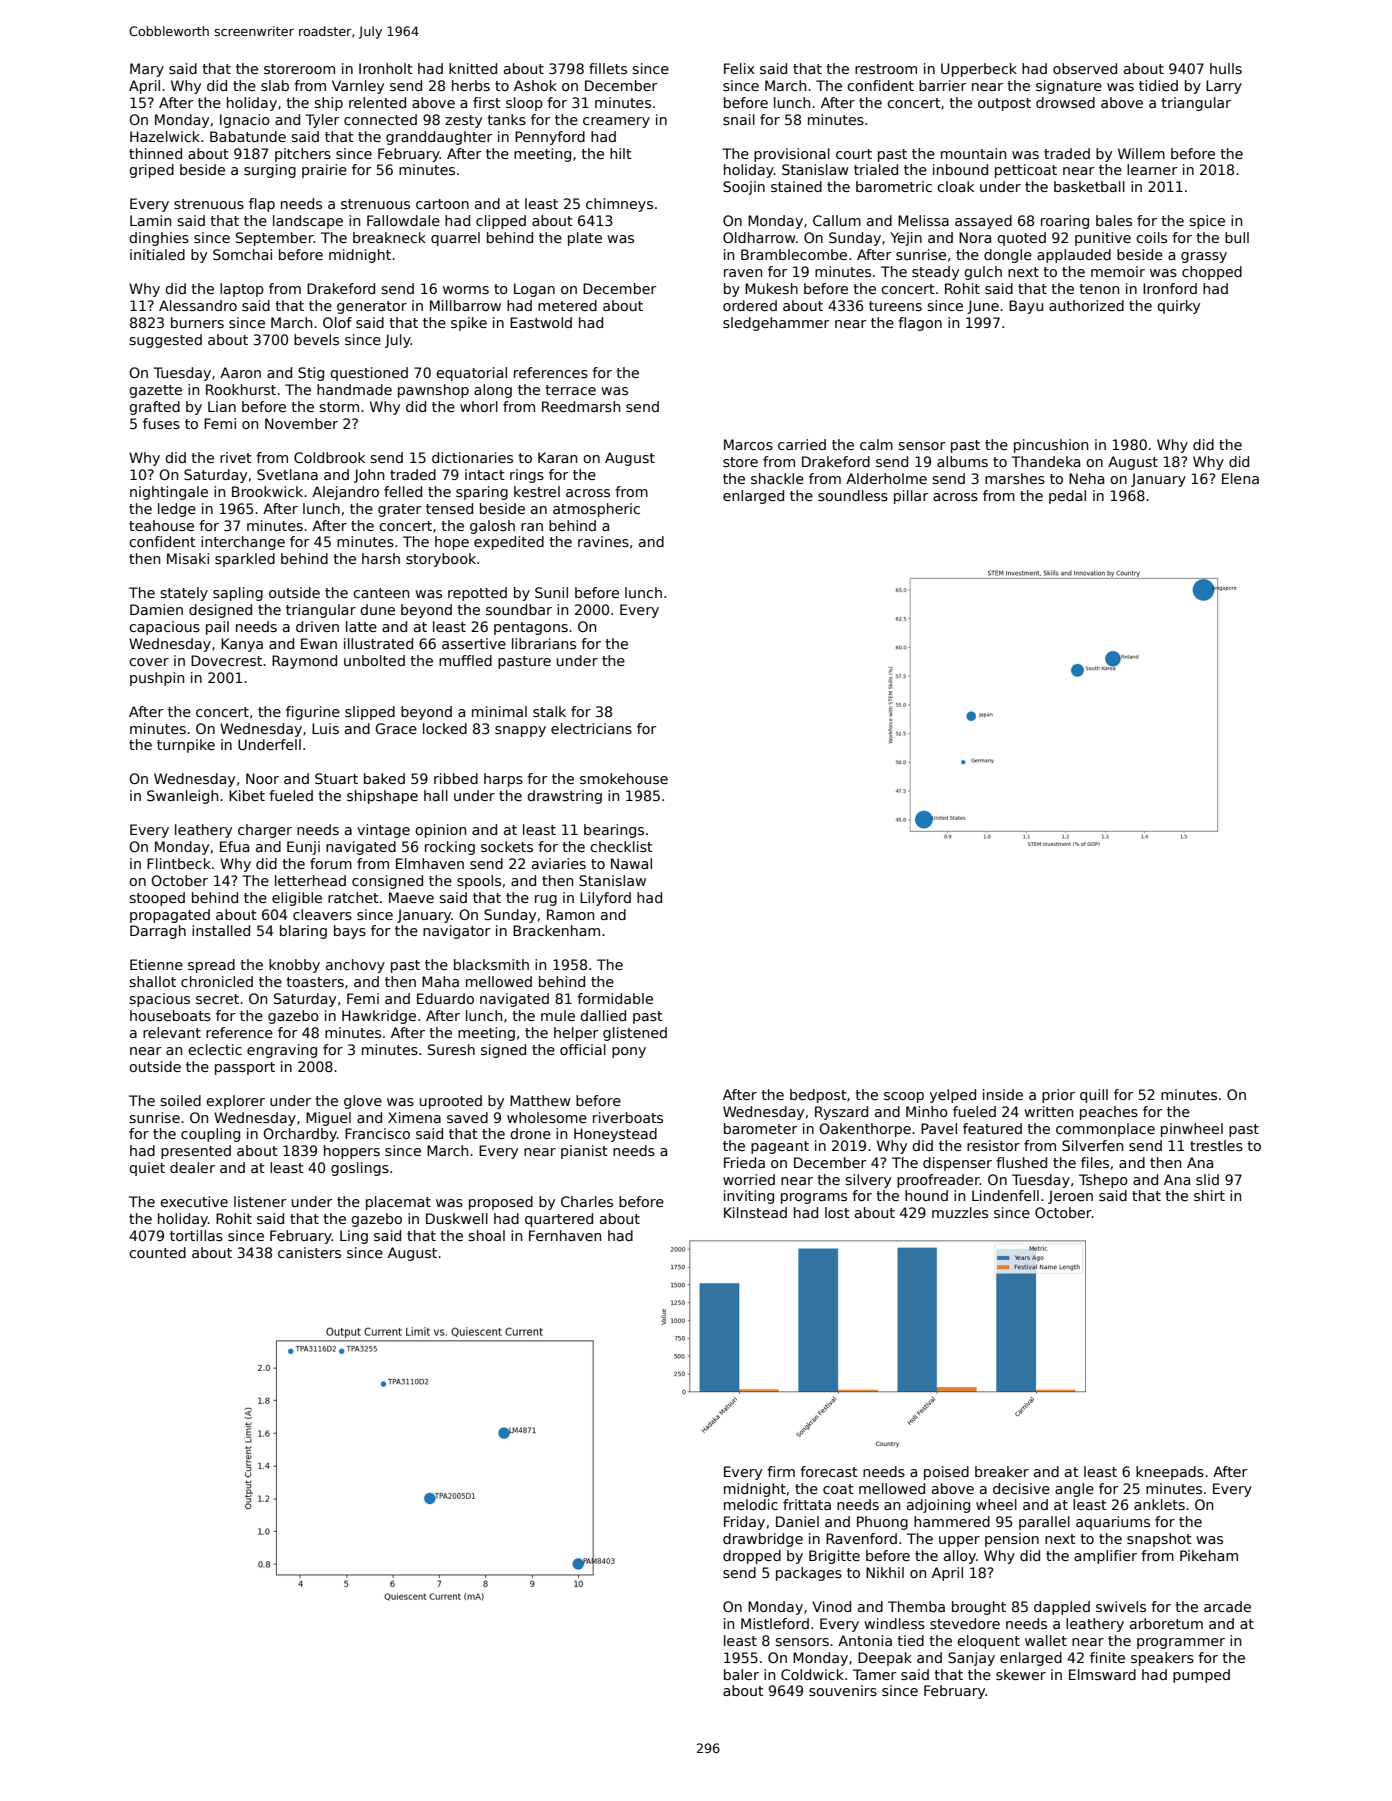 Image resolution: width=1392 pixels, height=1801 pixels. Describe the element at coordinates (615, 1135) in the document. I see `Honeystead` at that location.
